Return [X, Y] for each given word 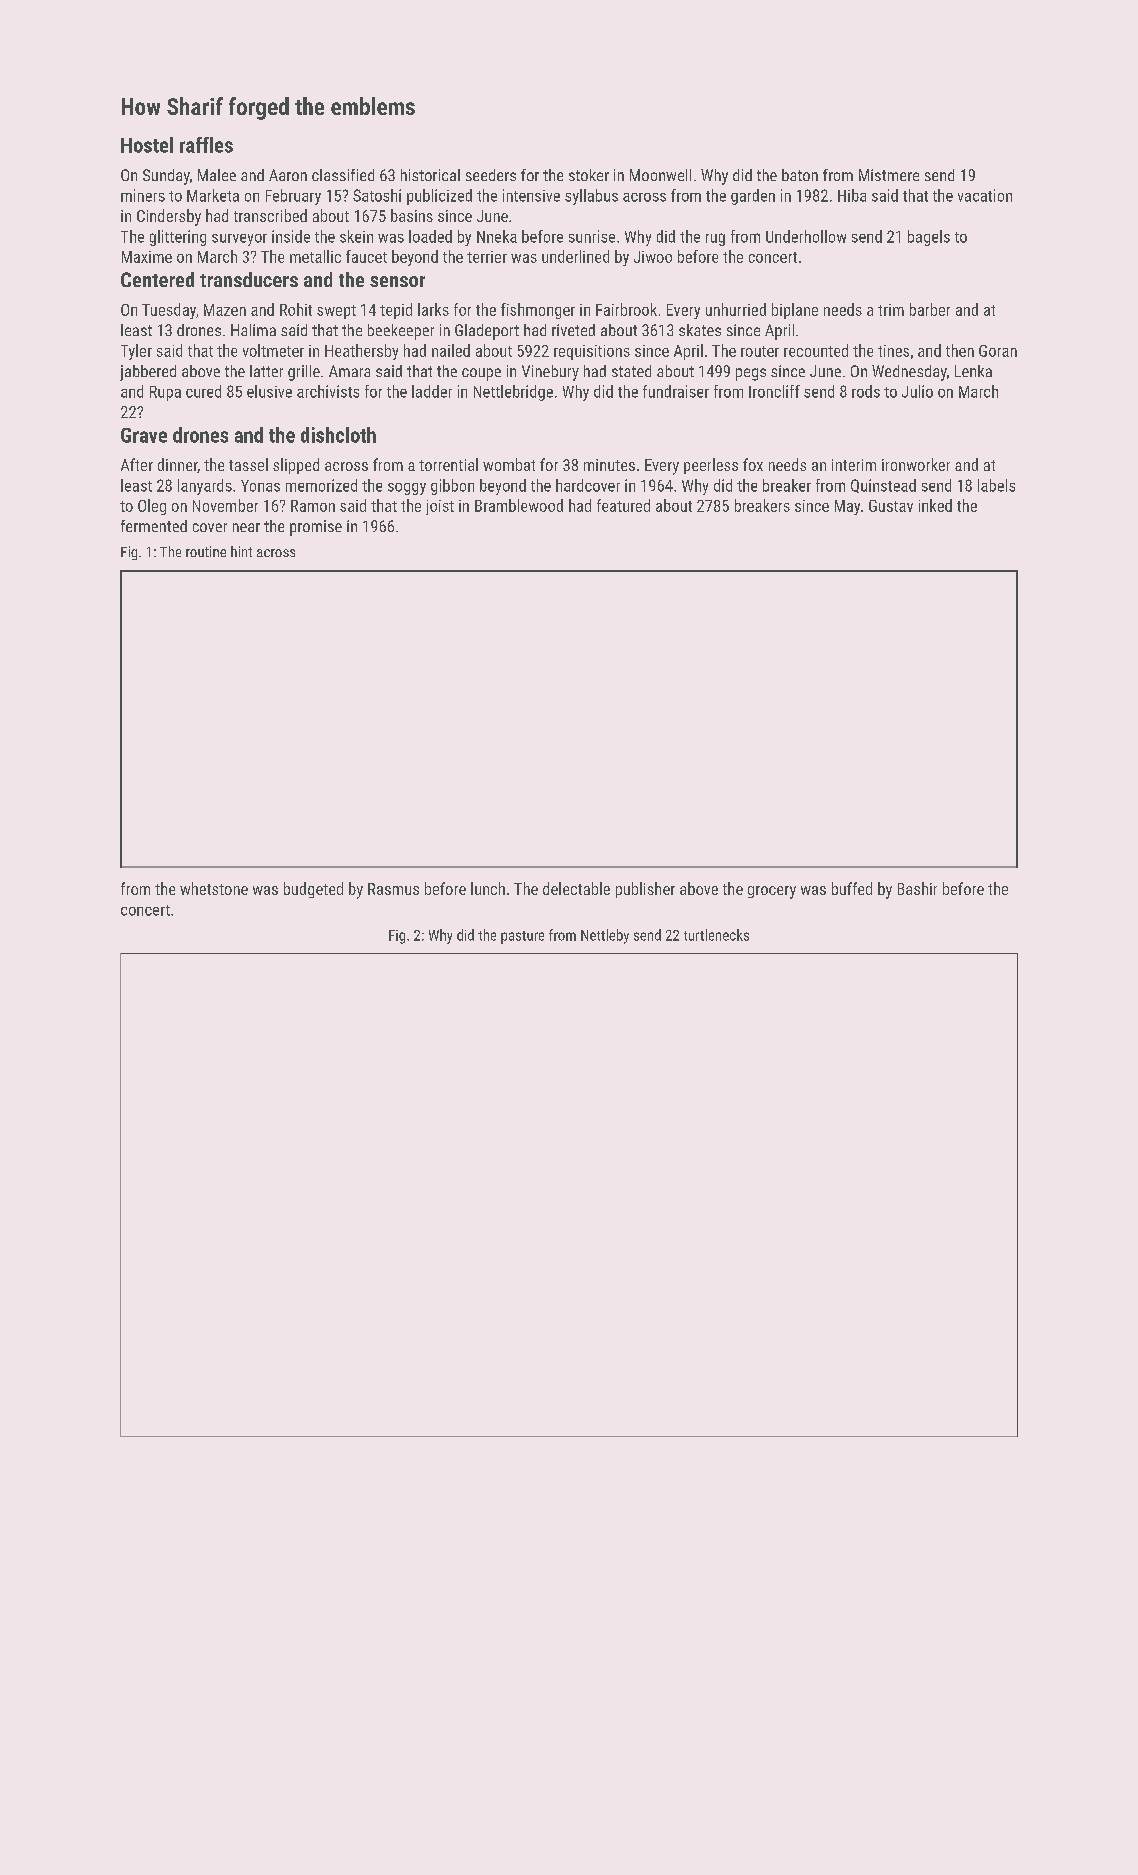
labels [996, 485]
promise [316, 528]
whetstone [214, 888]
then [960, 350]
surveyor [239, 240]
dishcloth [338, 435]
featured [623, 505]
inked [935, 505]
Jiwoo [653, 257]
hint [241, 551]
